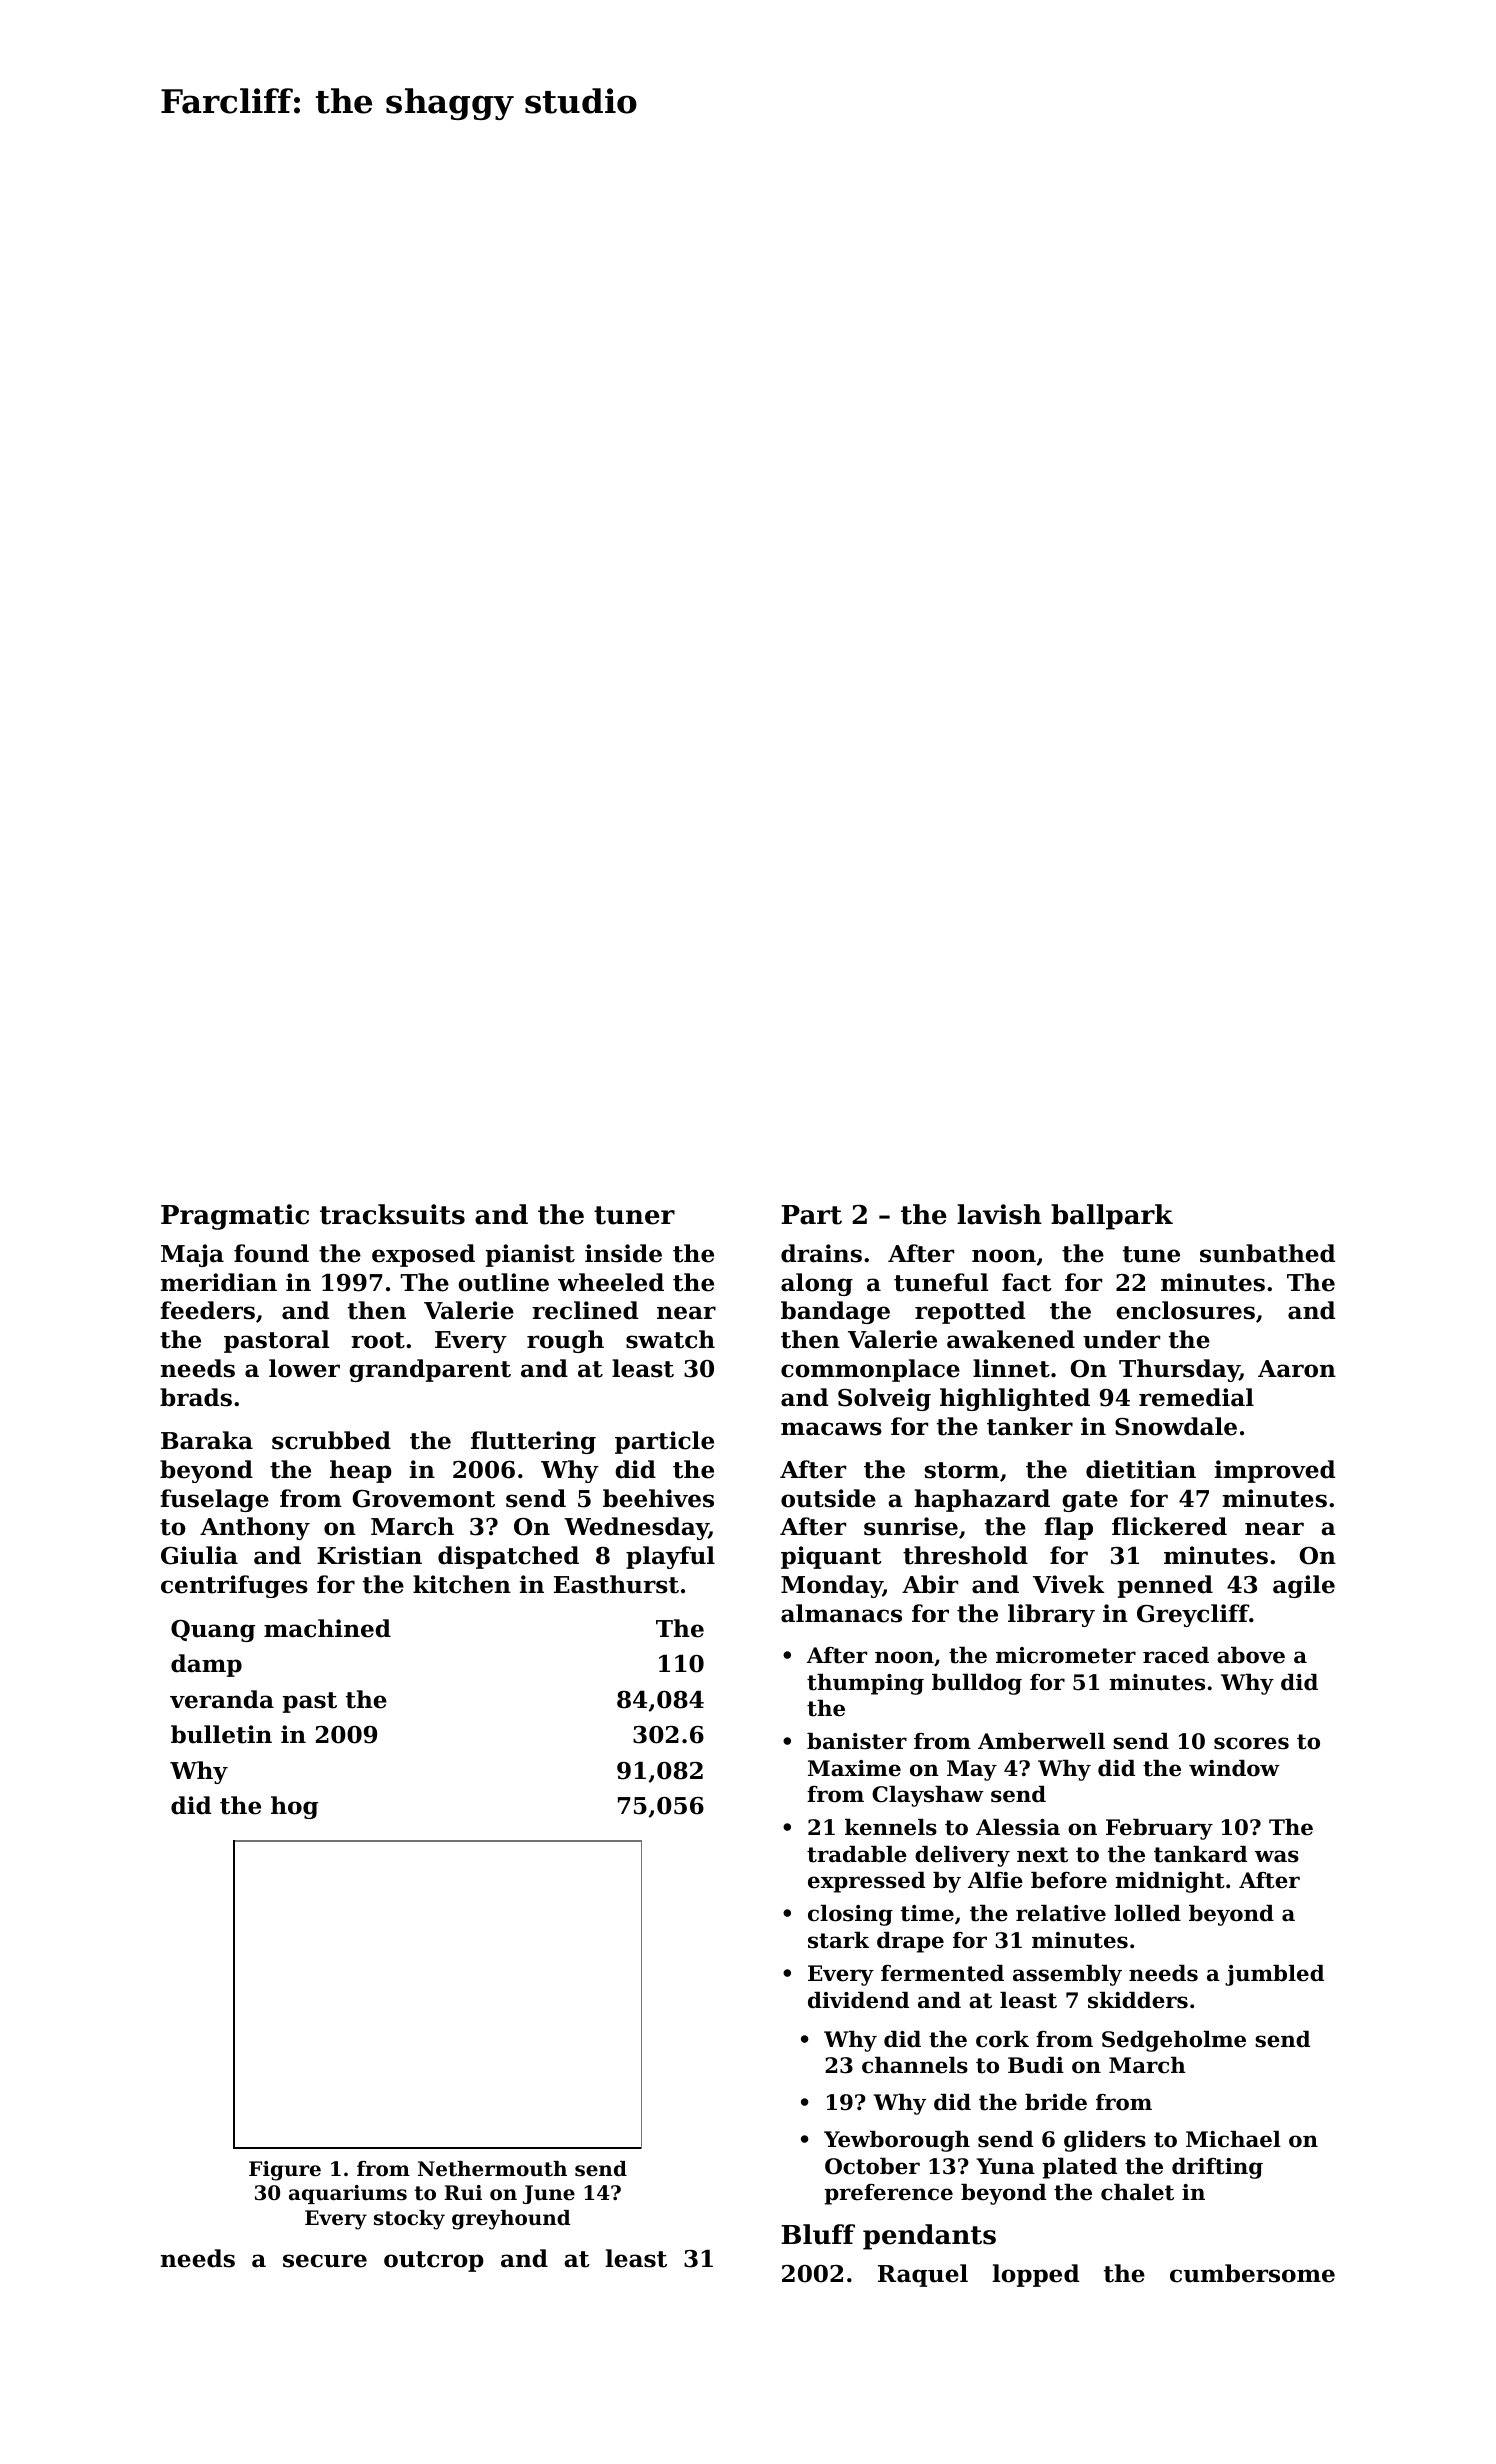  Describe the element at coordinates (235, 1217) in the screenshot. I see `Pragmatic` at that location.
